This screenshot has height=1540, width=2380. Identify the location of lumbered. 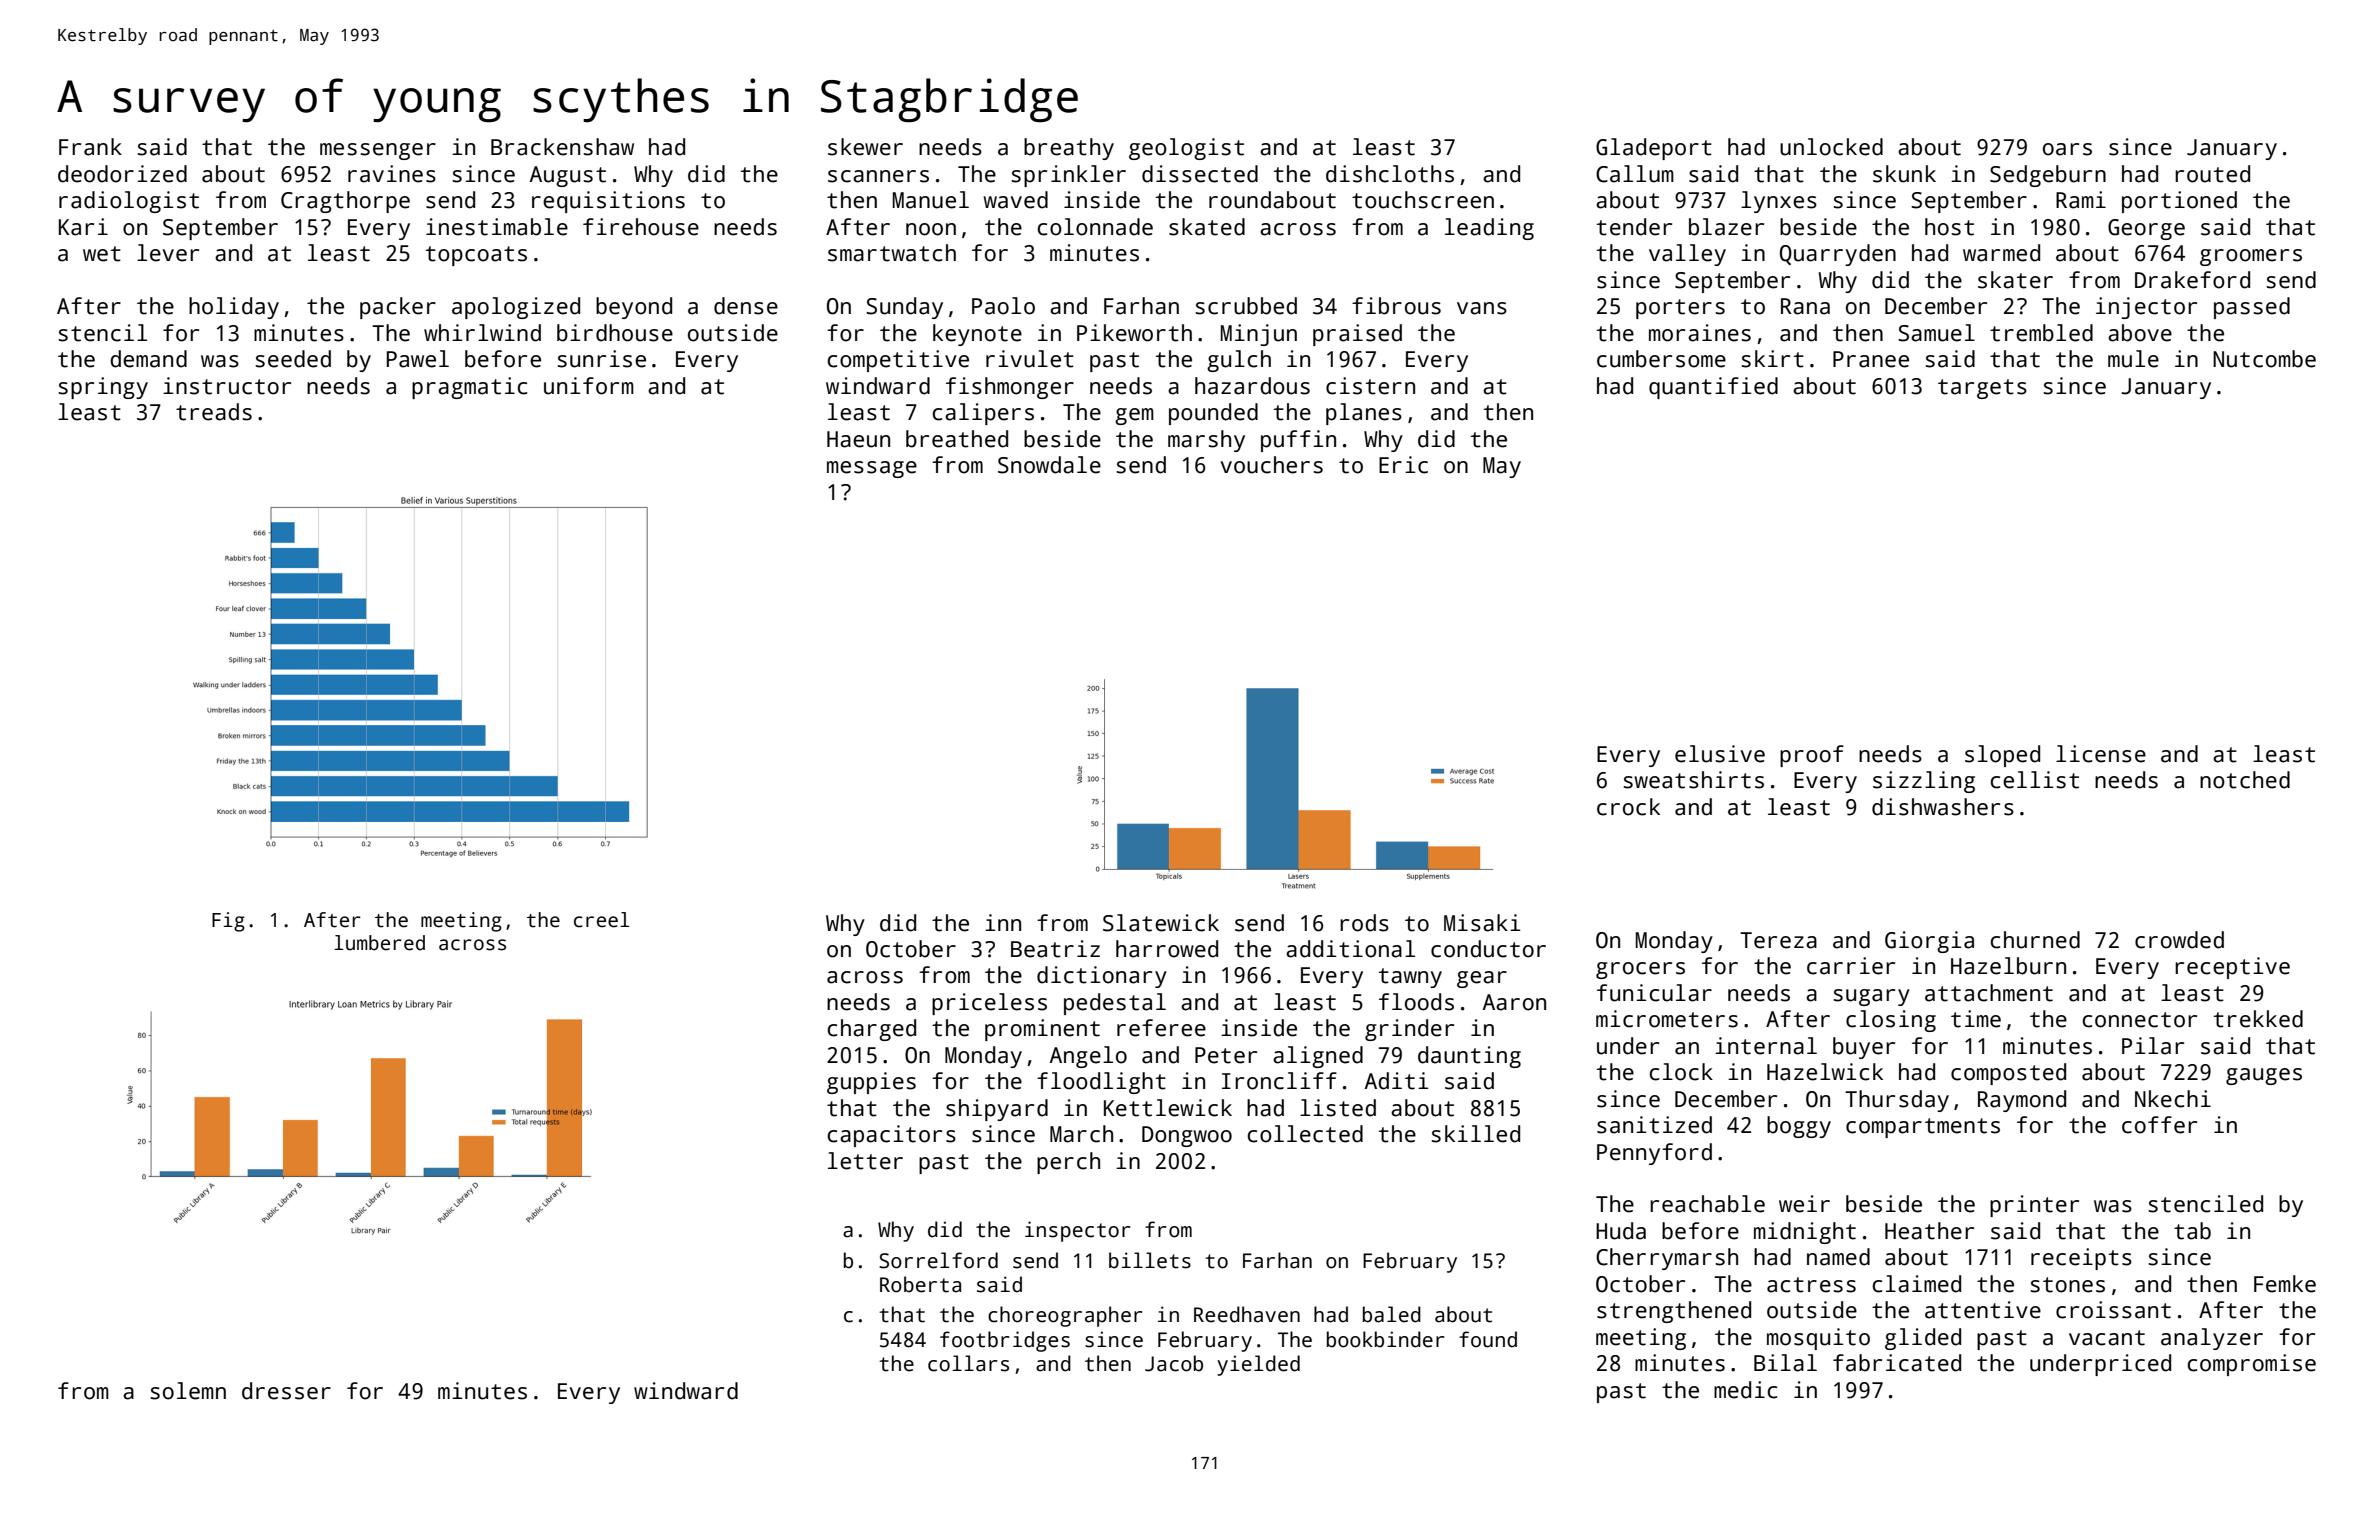
(379, 943).
